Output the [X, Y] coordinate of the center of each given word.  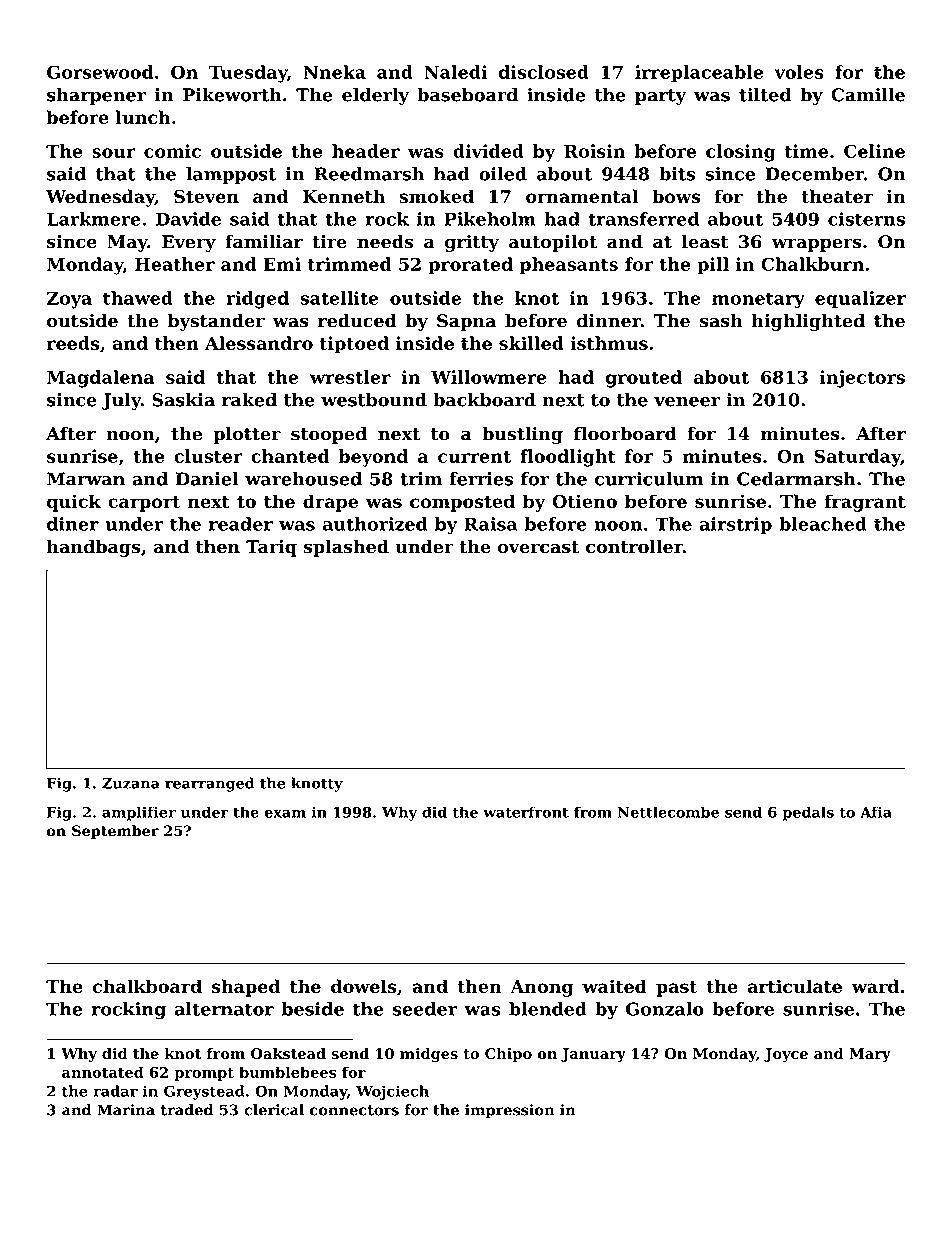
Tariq [271, 548]
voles [799, 72]
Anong [541, 988]
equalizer [860, 300]
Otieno [585, 501]
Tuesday [248, 74]
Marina [126, 1110]
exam [285, 814]
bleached [823, 524]
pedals [808, 813]
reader [241, 524]
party [660, 97]
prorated [470, 266]
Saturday [857, 458]
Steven [206, 196]
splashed [346, 548]
